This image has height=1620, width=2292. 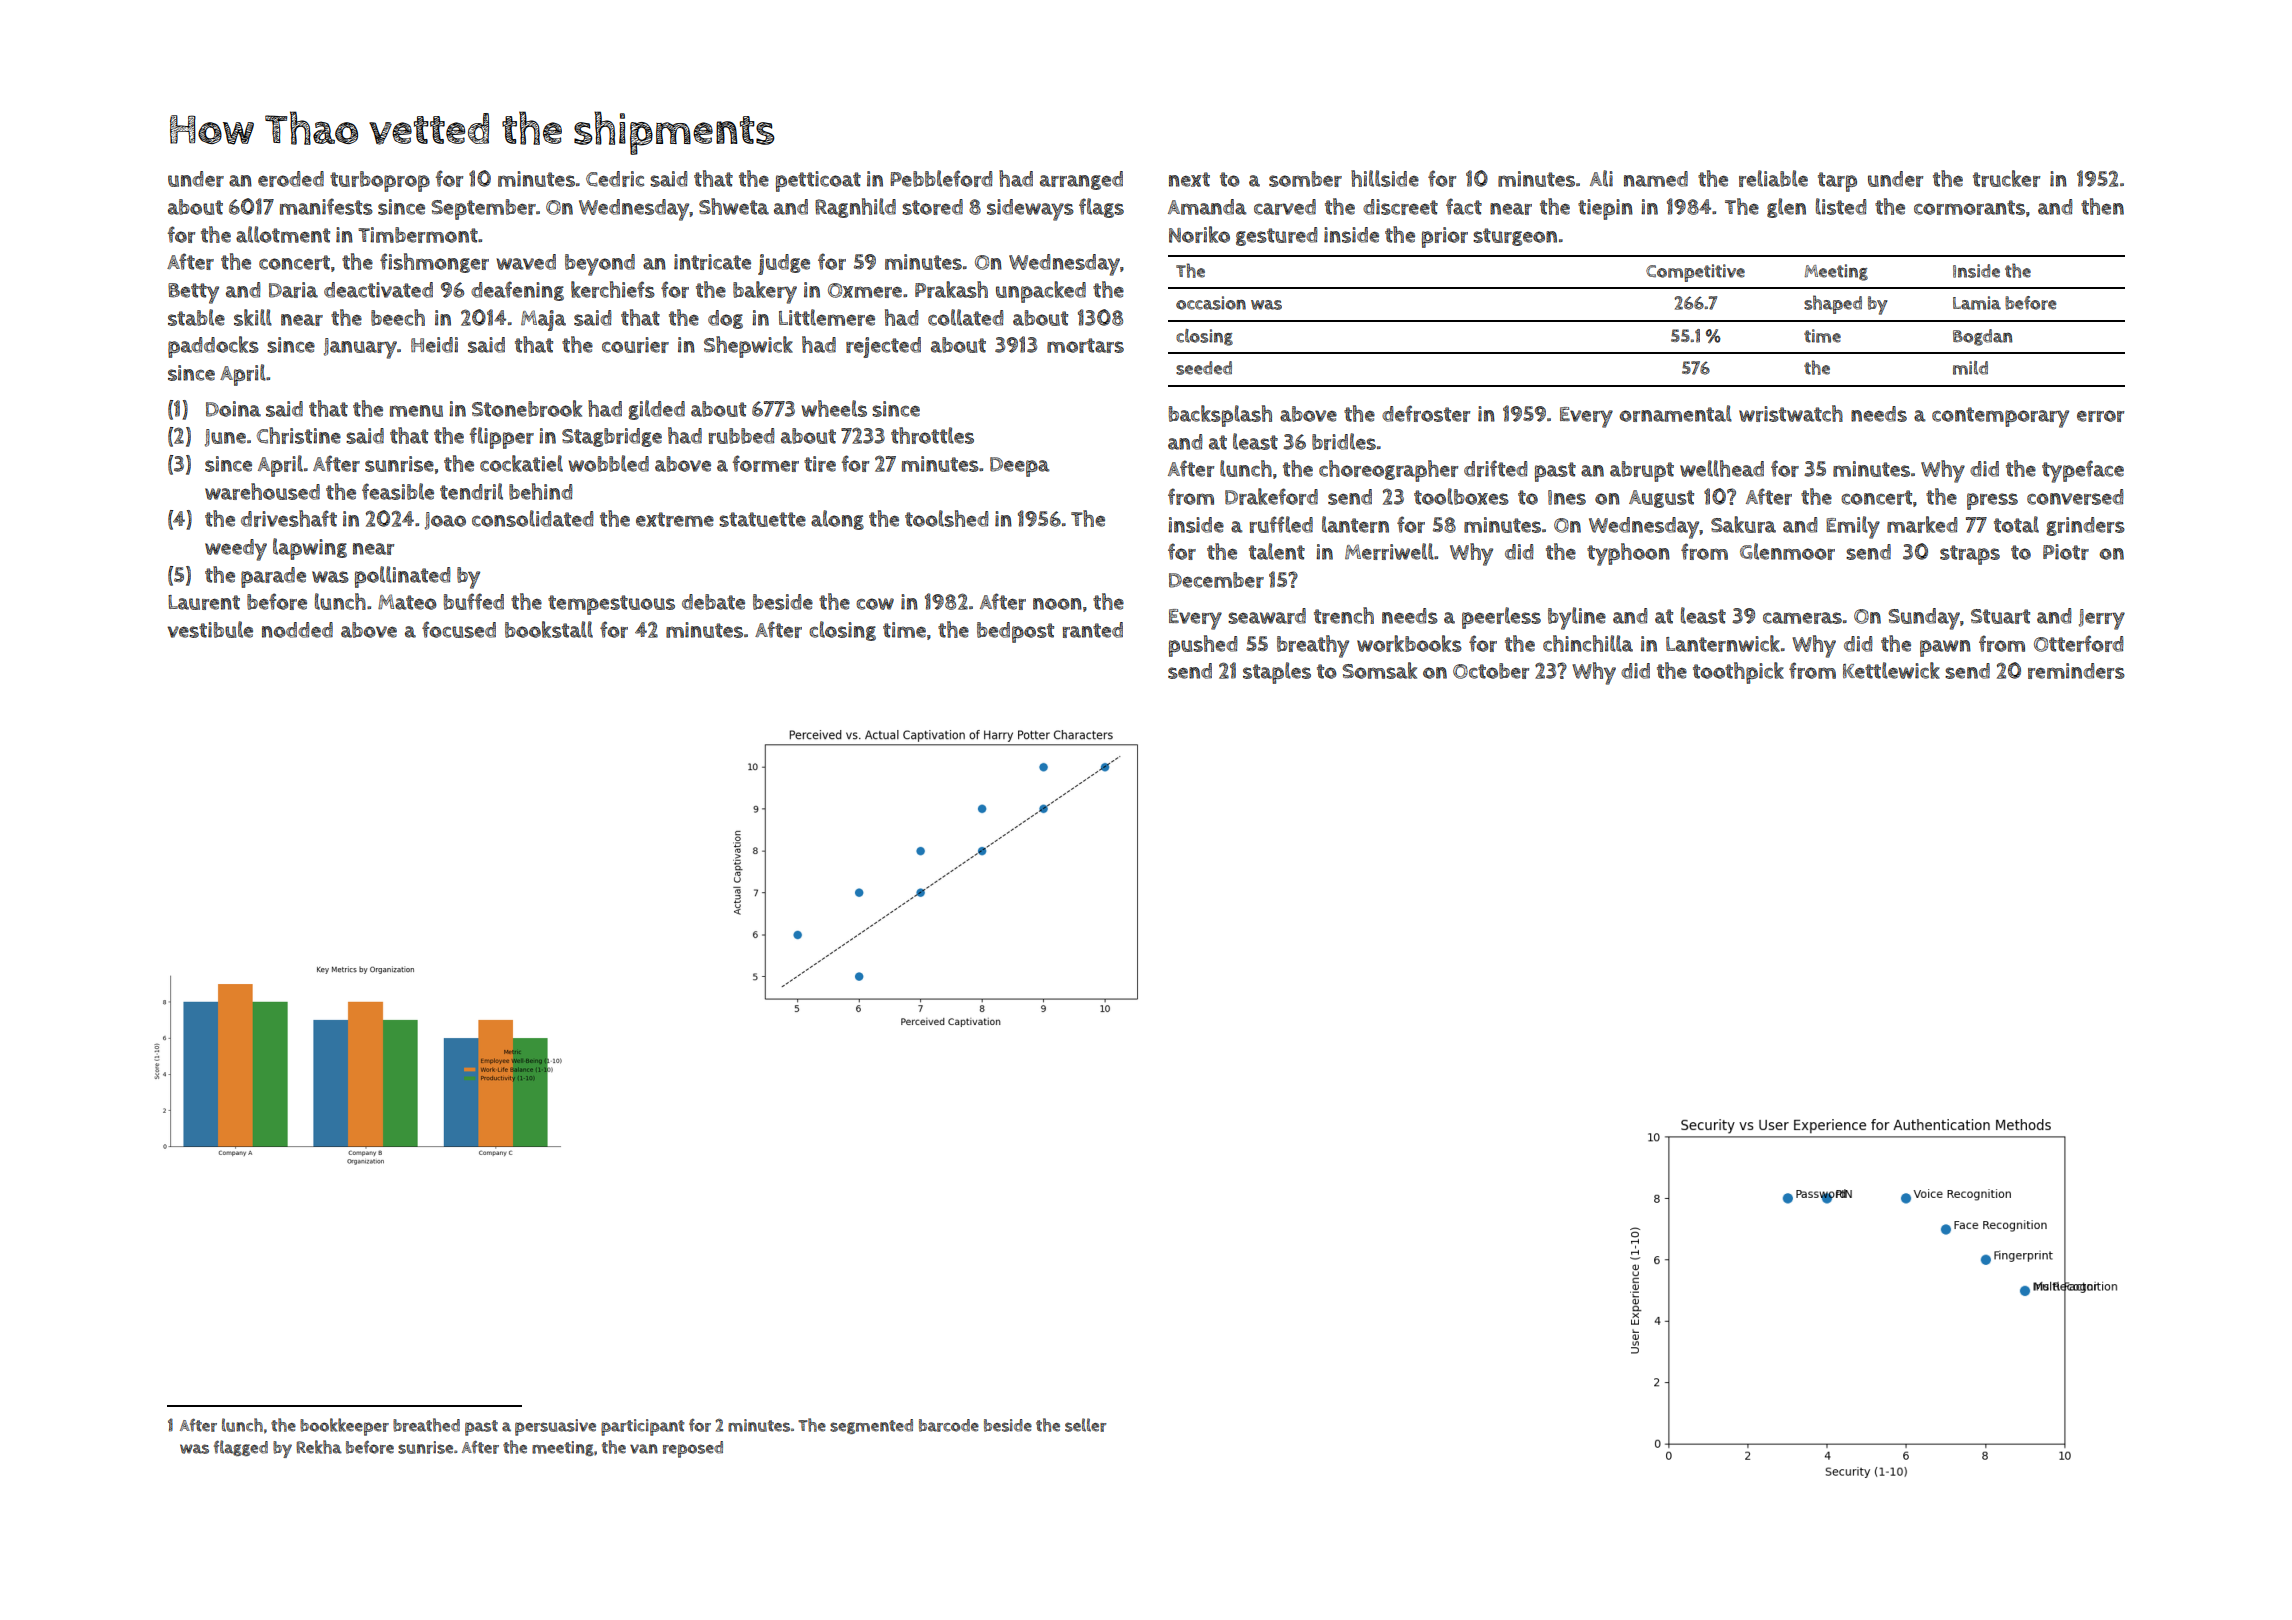 What do you see at coordinates (1220, 416) in the image?
I see `backsplash` at bounding box center [1220, 416].
